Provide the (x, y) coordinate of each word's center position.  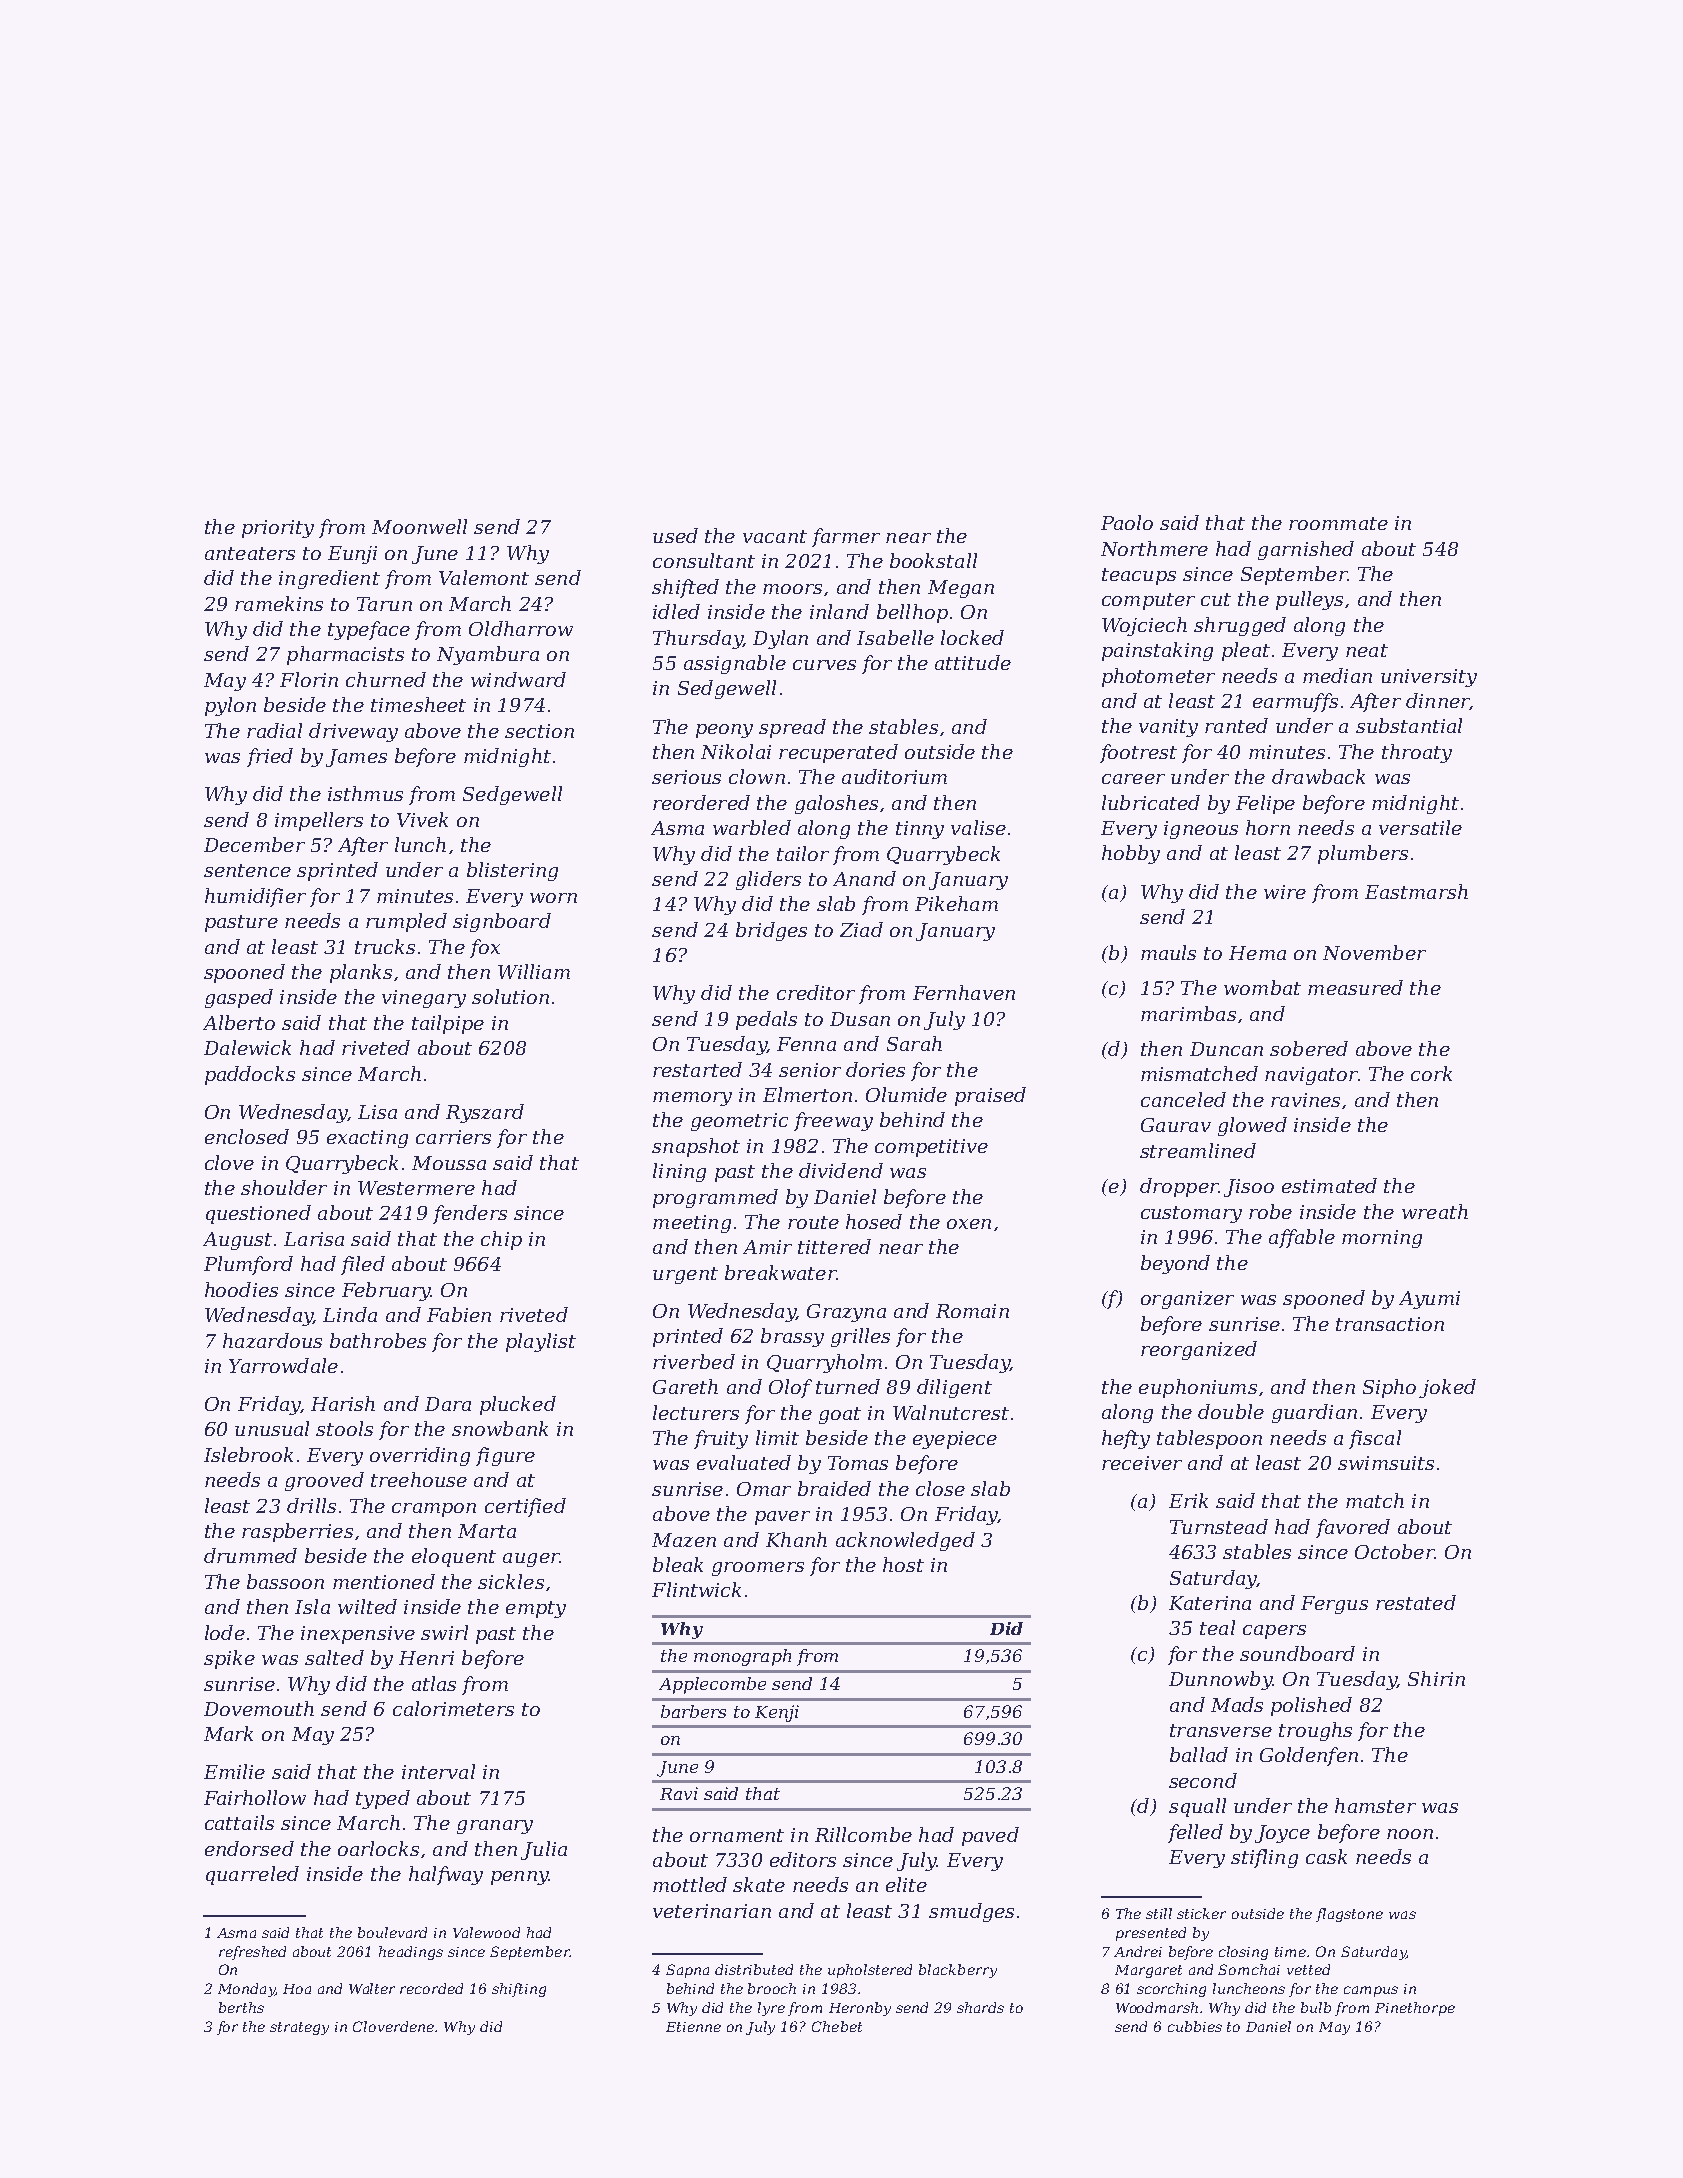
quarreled (252, 1875)
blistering (512, 871)
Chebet (837, 2026)
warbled (752, 827)
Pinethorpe (1415, 2009)
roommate (1338, 523)
